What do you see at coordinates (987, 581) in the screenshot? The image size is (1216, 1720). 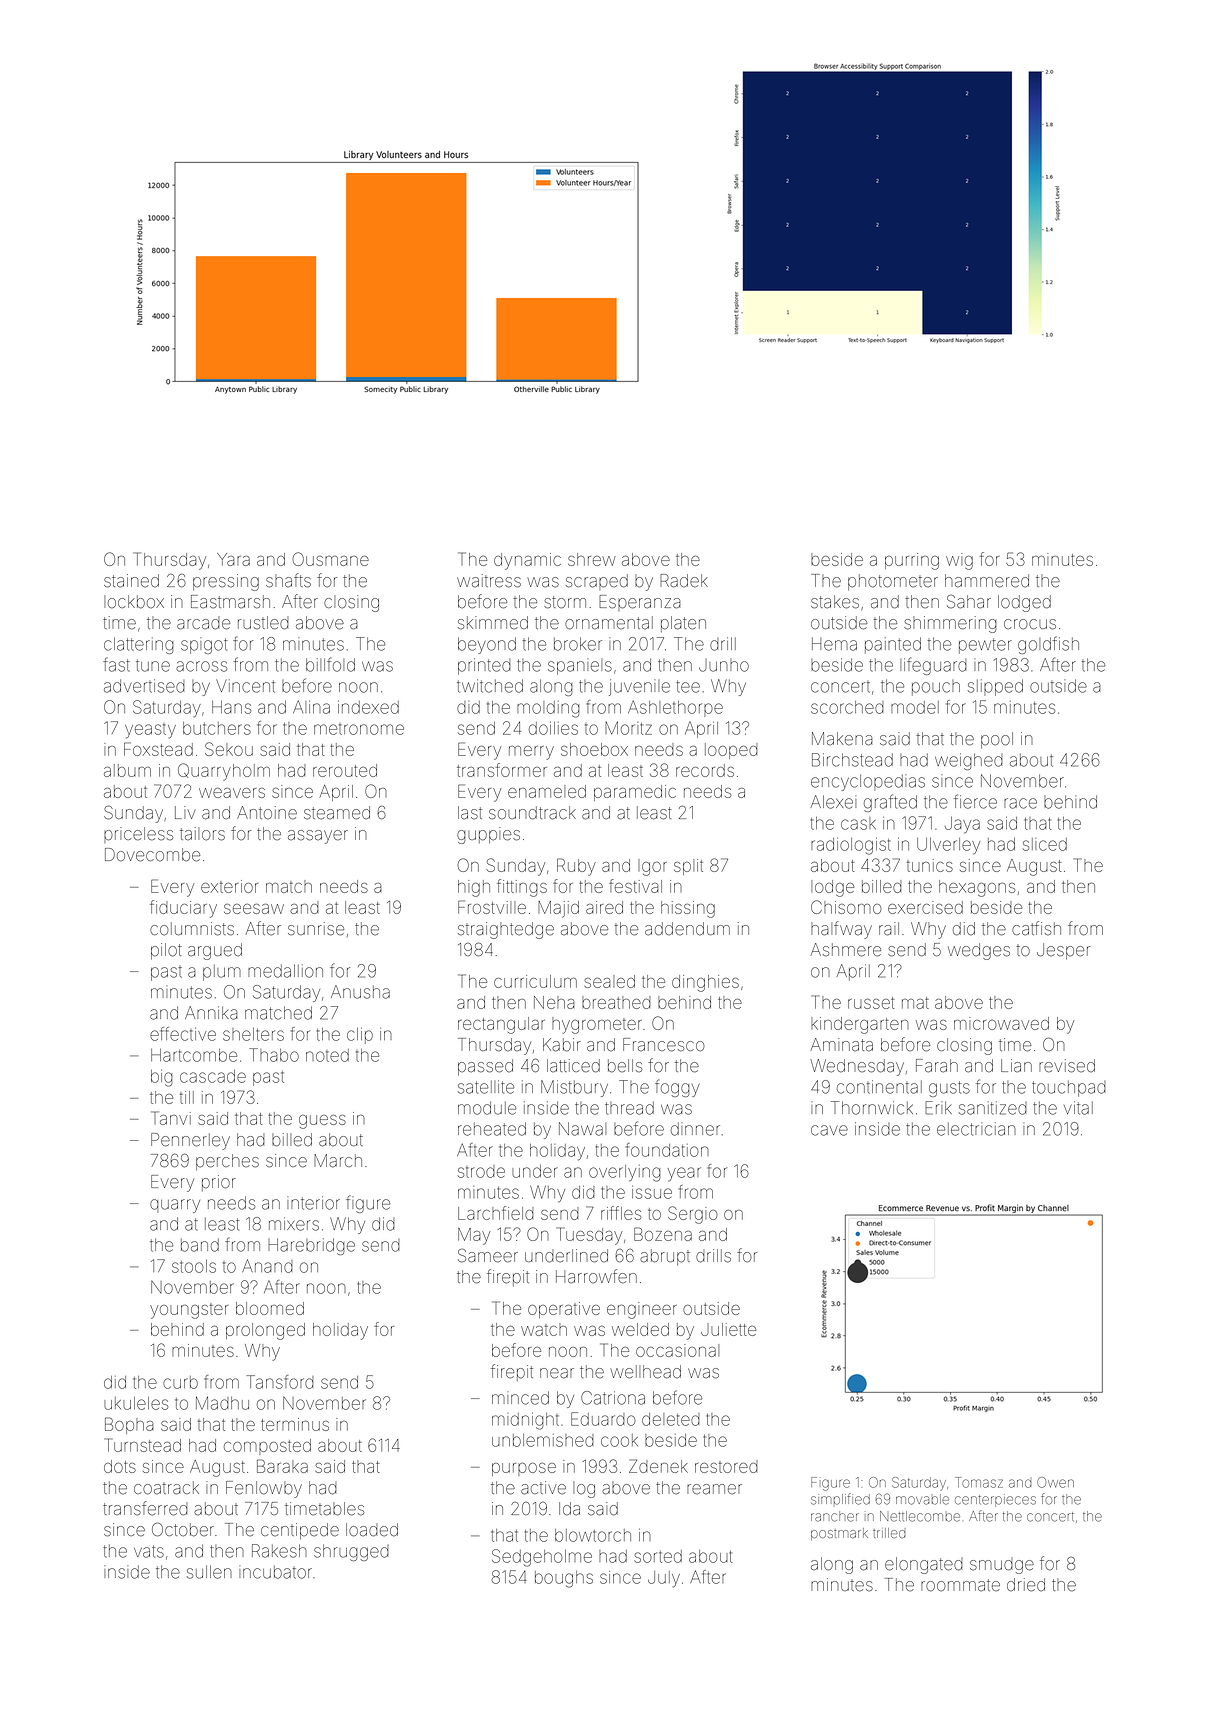 I see `hammered` at bounding box center [987, 581].
